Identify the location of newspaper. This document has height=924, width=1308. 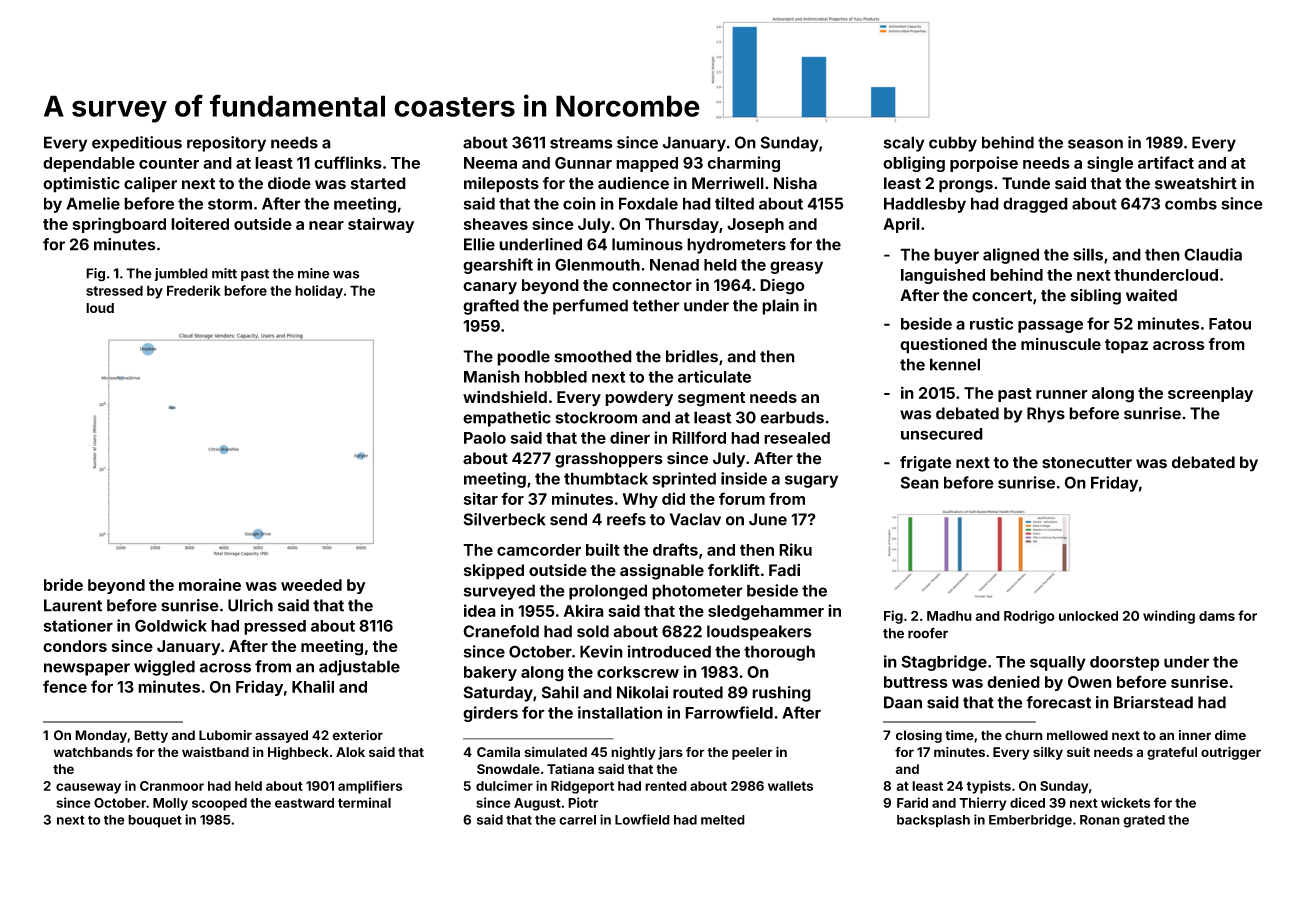
(87, 669).
